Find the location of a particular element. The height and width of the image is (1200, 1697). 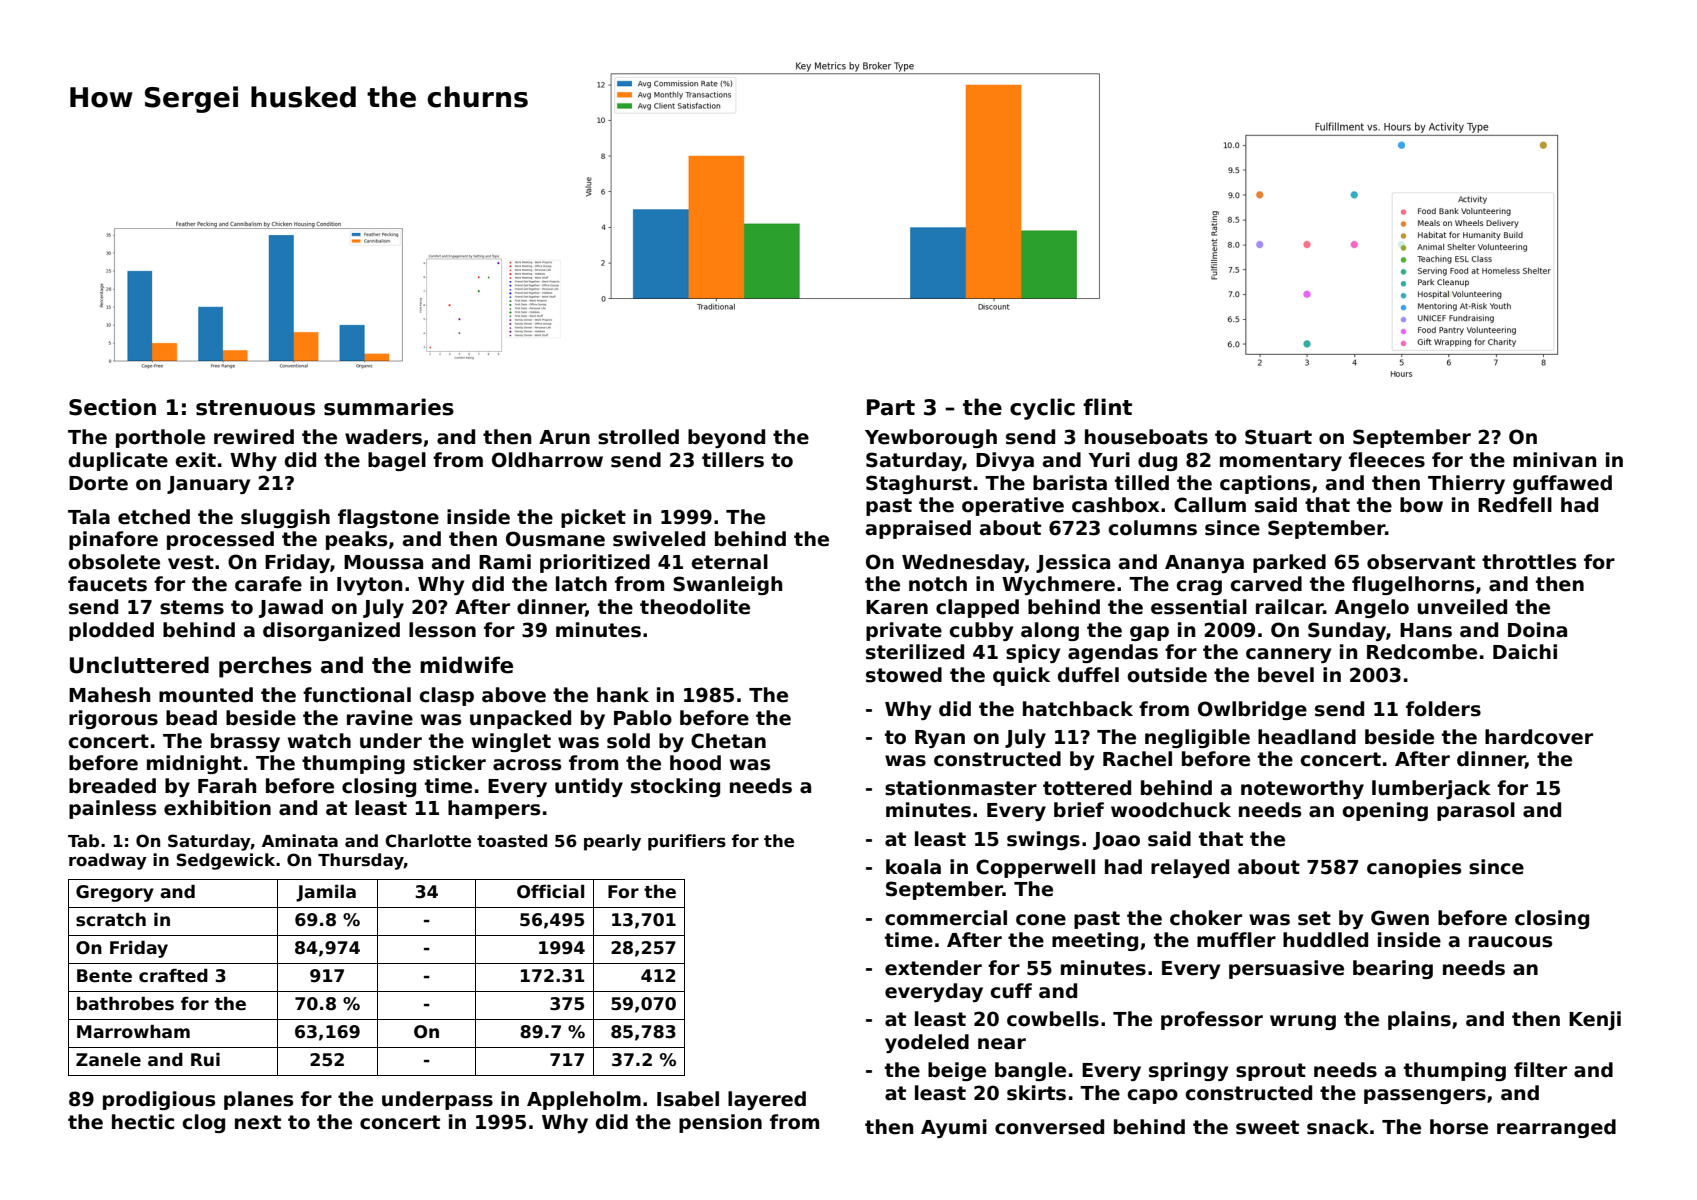

Oldharrow is located at coordinates (547, 460).
